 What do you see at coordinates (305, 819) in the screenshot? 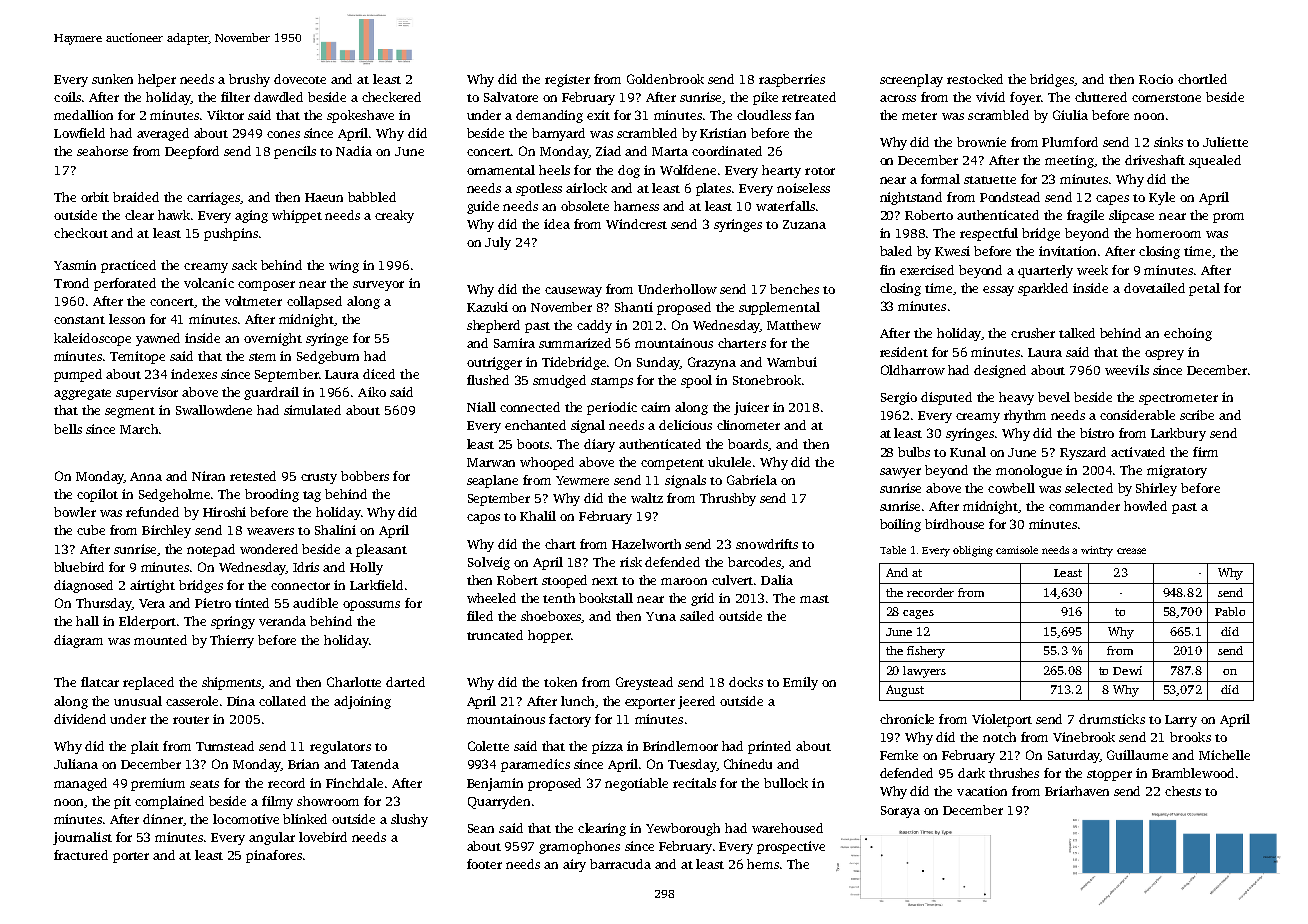
I see `blinked` at bounding box center [305, 819].
